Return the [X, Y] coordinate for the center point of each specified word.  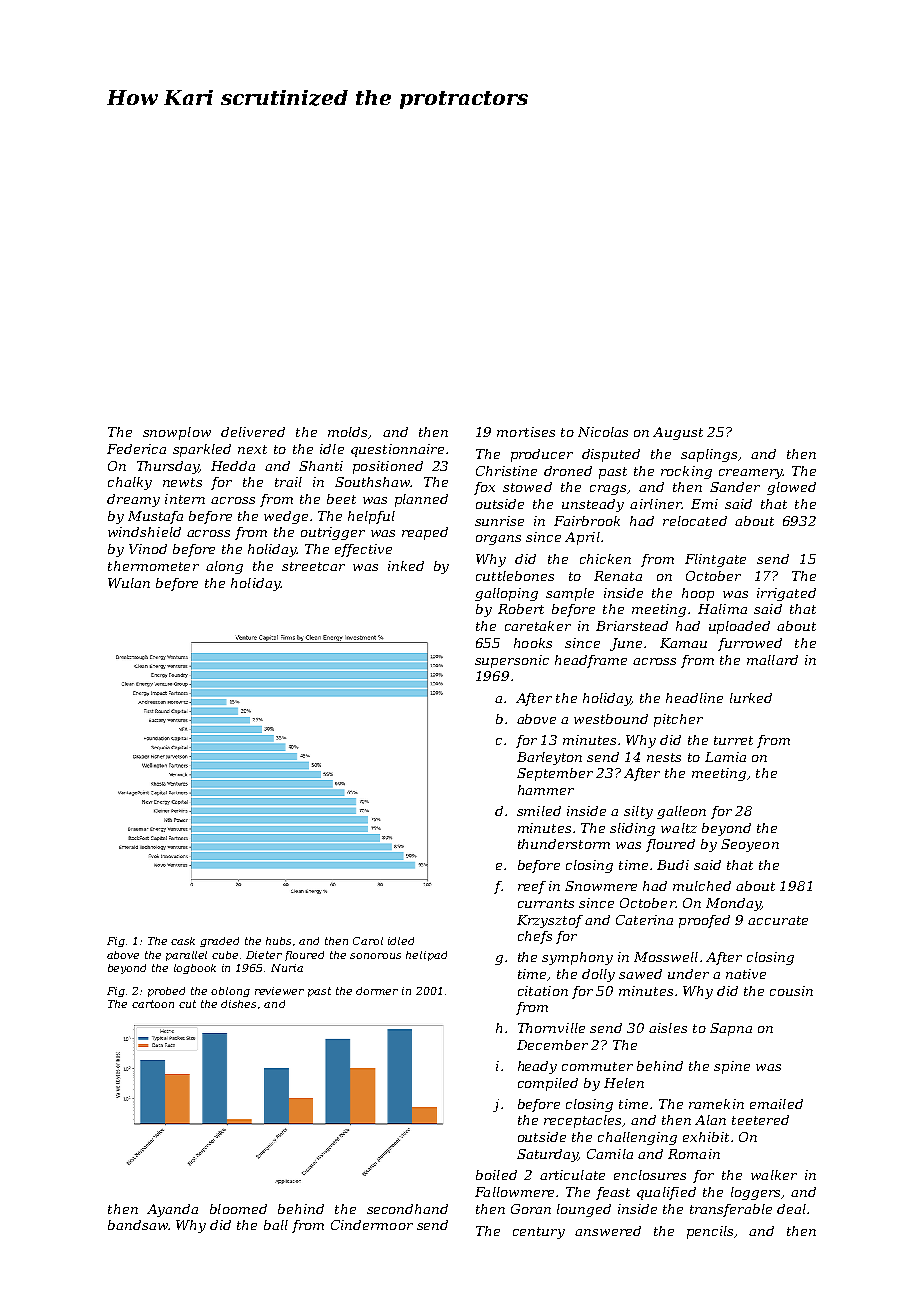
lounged [584, 1210]
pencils [710, 1232]
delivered [253, 432]
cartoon [153, 1004]
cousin [791, 991]
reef [532, 887]
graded [219, 942]
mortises [526, 432]
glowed [791, 488]
